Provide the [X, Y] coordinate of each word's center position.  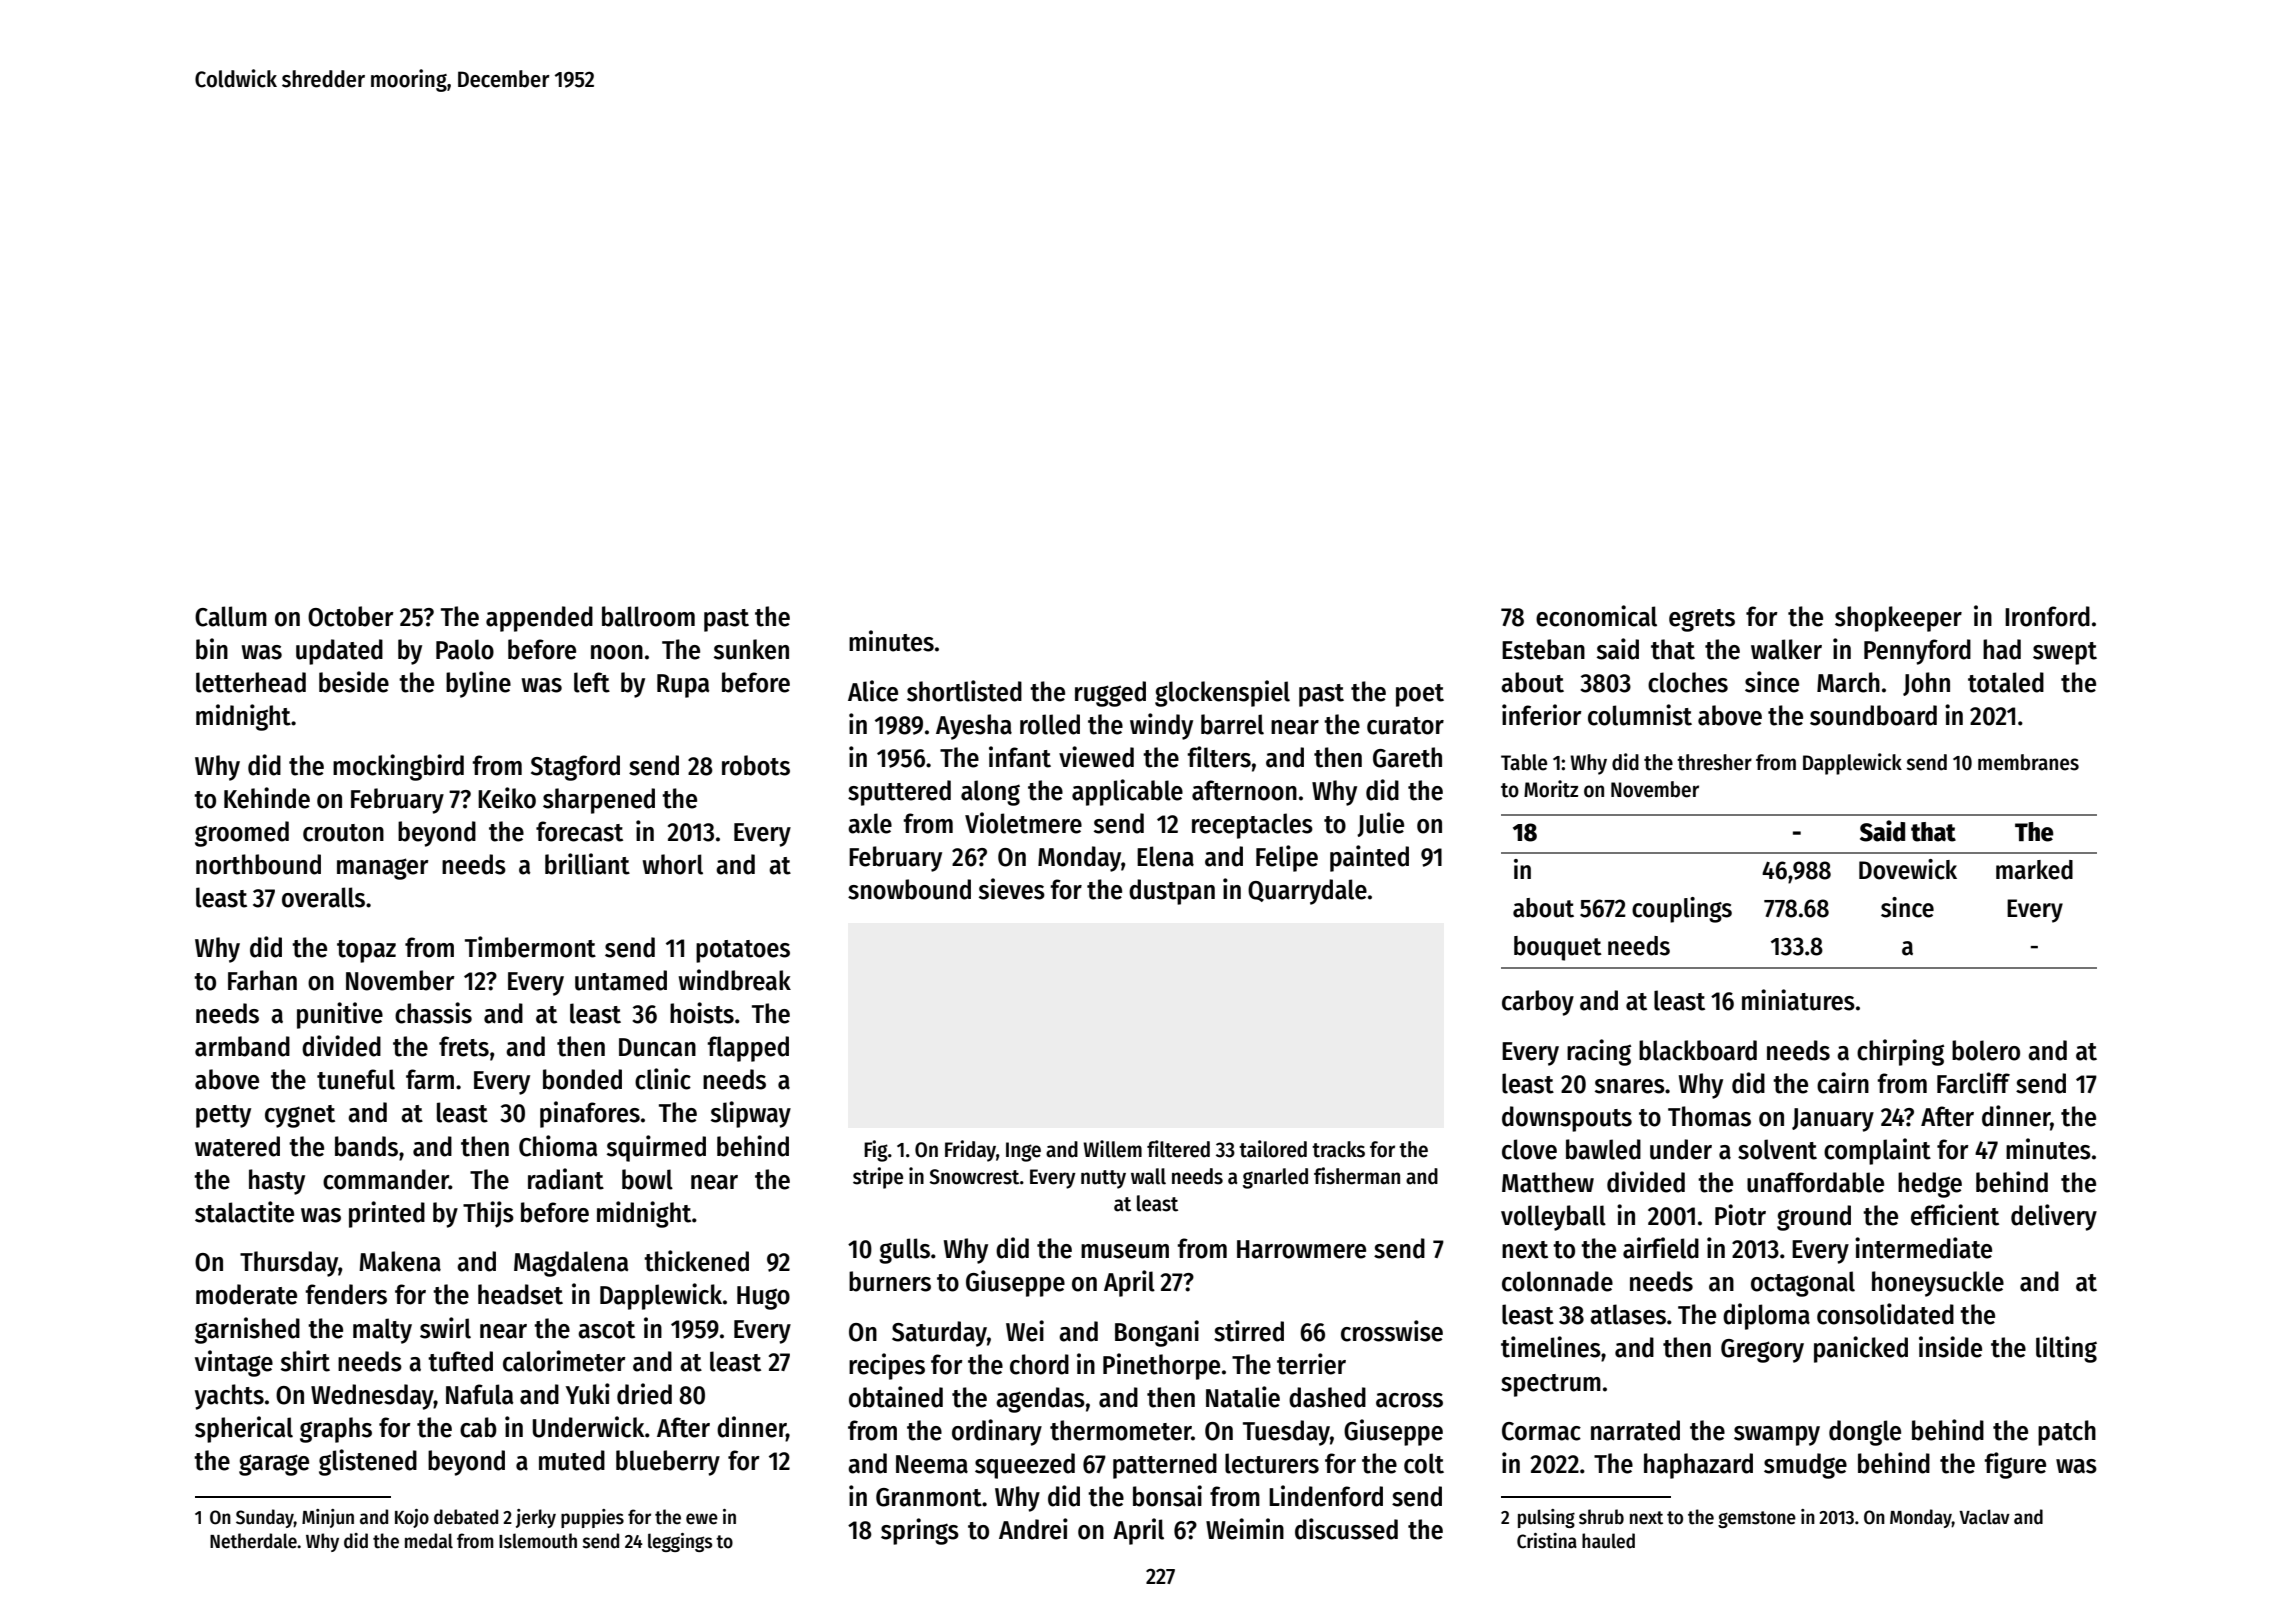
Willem [1112, 1149]
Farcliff [1973, 1083]
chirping [1900, 1052]
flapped [748, 1049]
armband [242, 1046]
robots [756, 765]
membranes [2028, 762]
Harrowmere [1301, 1249]
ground [1814, 1218]
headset [520, 1294]
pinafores [590, 1114]
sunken [751, 649]
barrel [1232, 724]
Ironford [2047, 616]
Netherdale [253, 1541]
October [351, 616]
